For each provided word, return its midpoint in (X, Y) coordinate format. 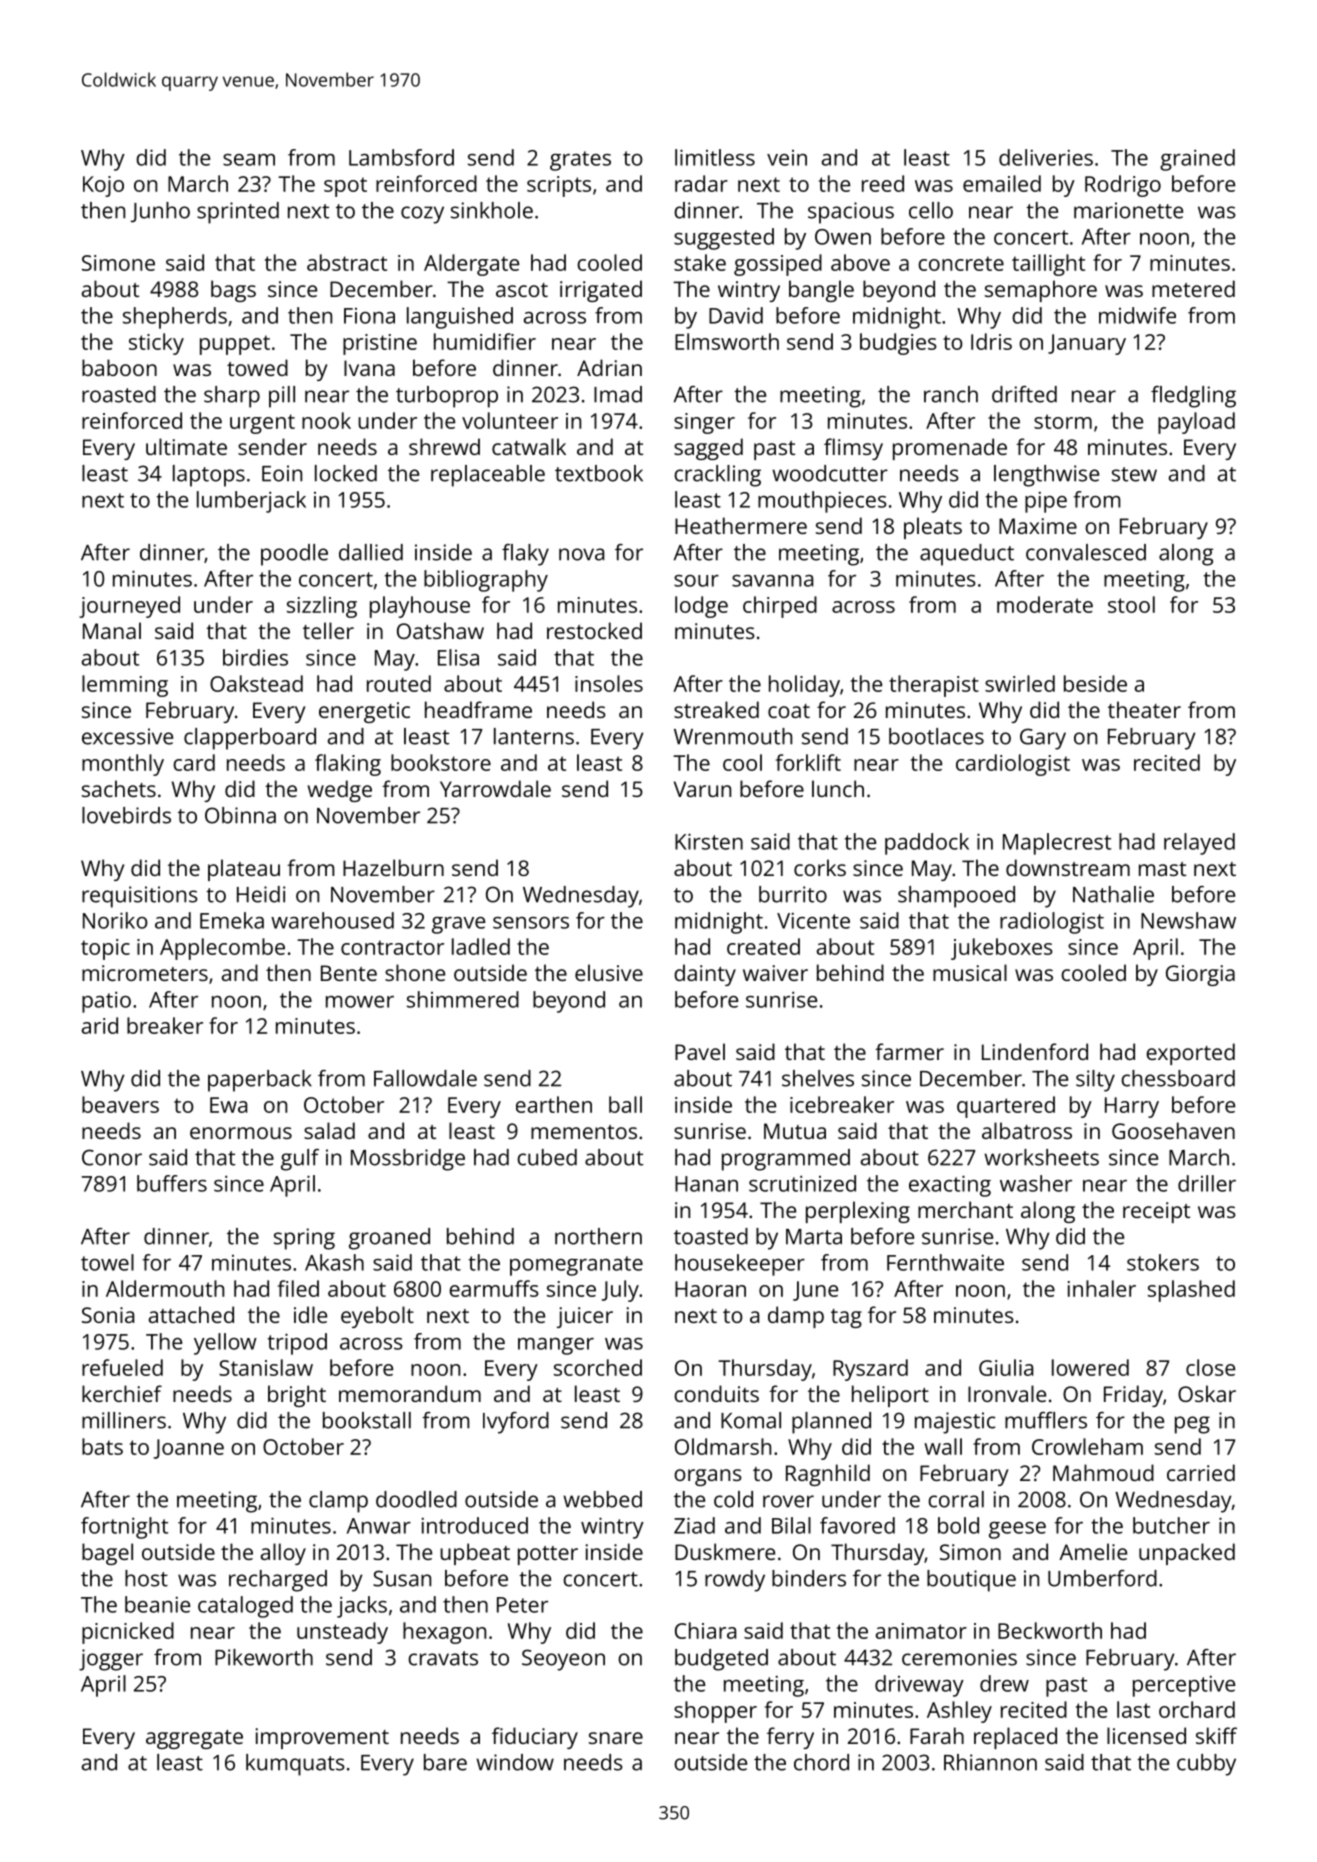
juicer (585, 1317)
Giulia (1006, 1367)
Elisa (458, 657)
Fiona (369, 316)
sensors (531, 923)
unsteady (342, 1633)
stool (1131, 604)
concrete (961, 263)
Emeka (232, 920)
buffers (172, 1183)
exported (1190, 1054)
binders (809, 1578)
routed (399, 683)
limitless (715, 157)
